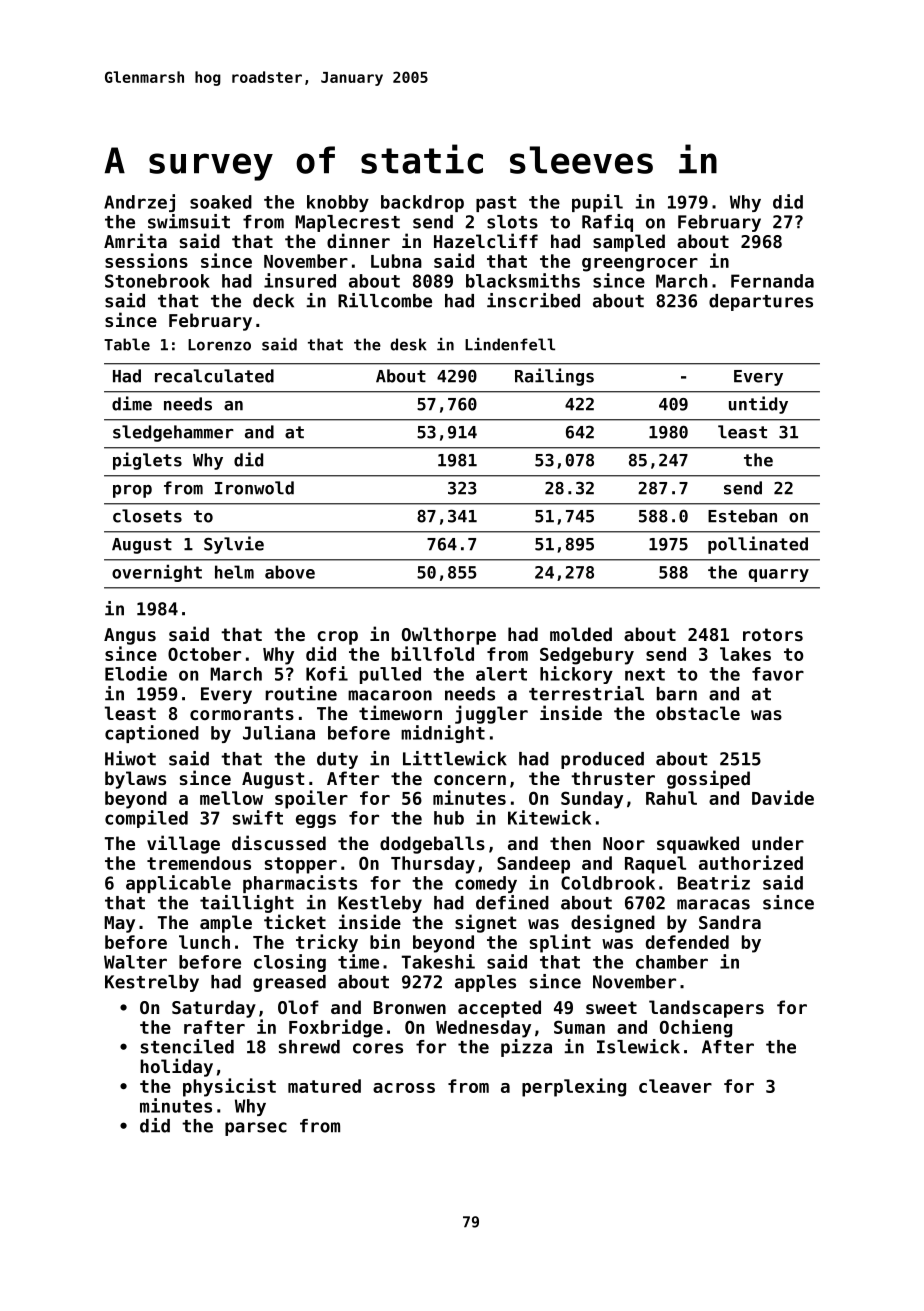 Image resolution: width=924 pixels, height=1311 pixels. What do you see at coordinates (176, 1067) in the document?
I see `holiday` at bounding box center [176, 1067].
